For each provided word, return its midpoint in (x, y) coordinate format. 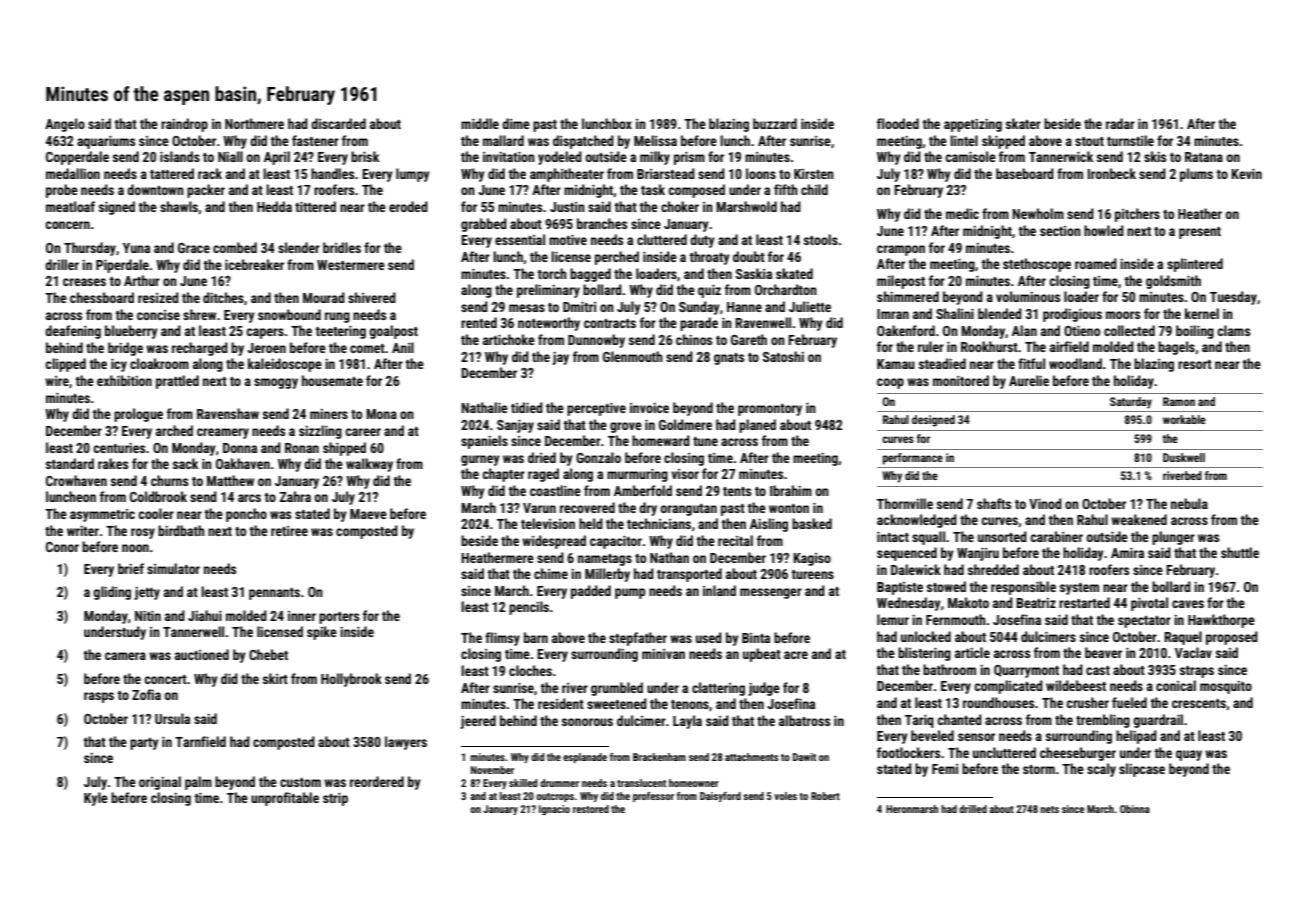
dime (516, 123)
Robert (825, 796)
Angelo (65, 125)
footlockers (908, 752)
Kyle (96, 799)
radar (1120, 123)
